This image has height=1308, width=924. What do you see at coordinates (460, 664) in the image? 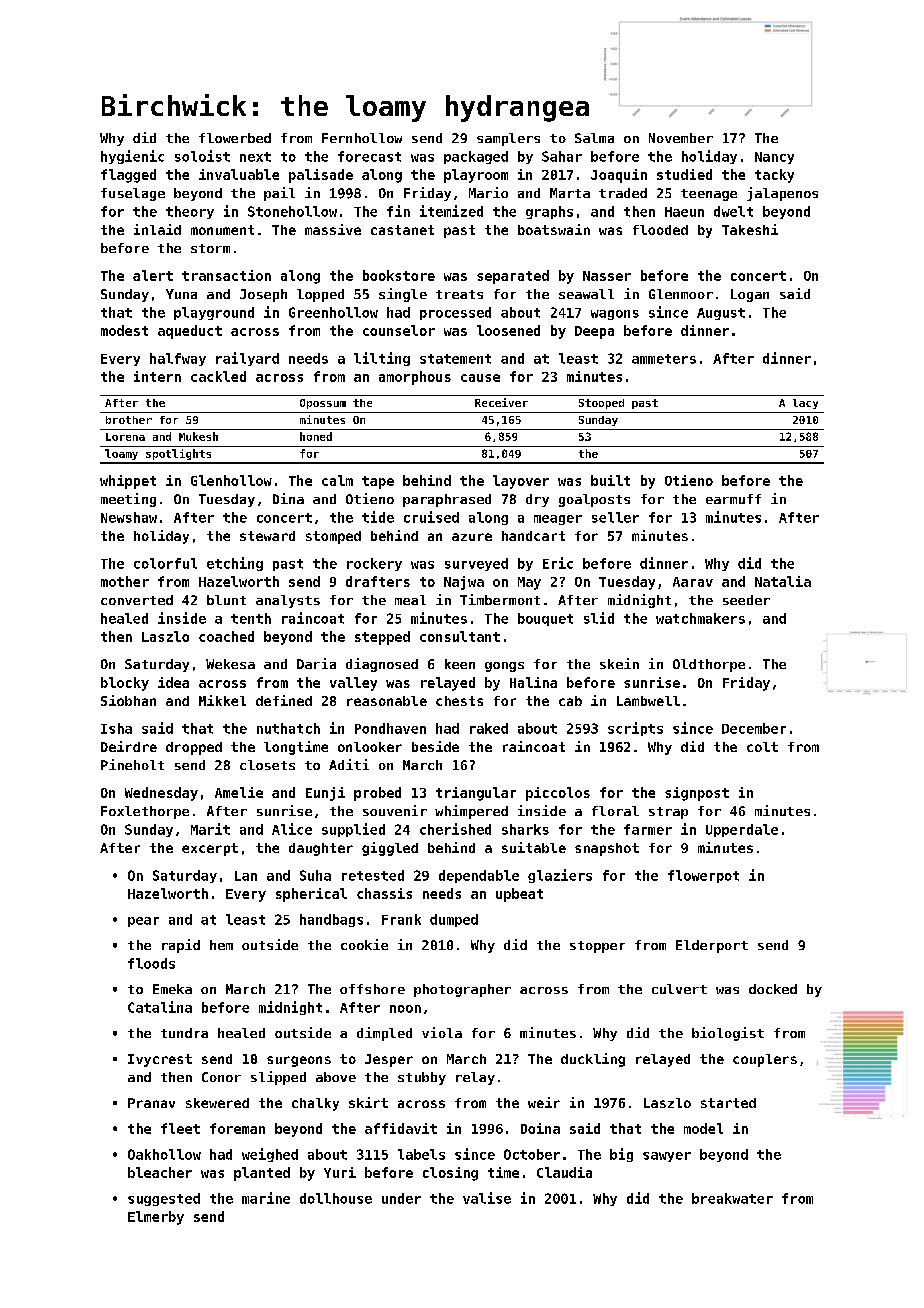
I see `keen` at bounding box center [460, 664].
